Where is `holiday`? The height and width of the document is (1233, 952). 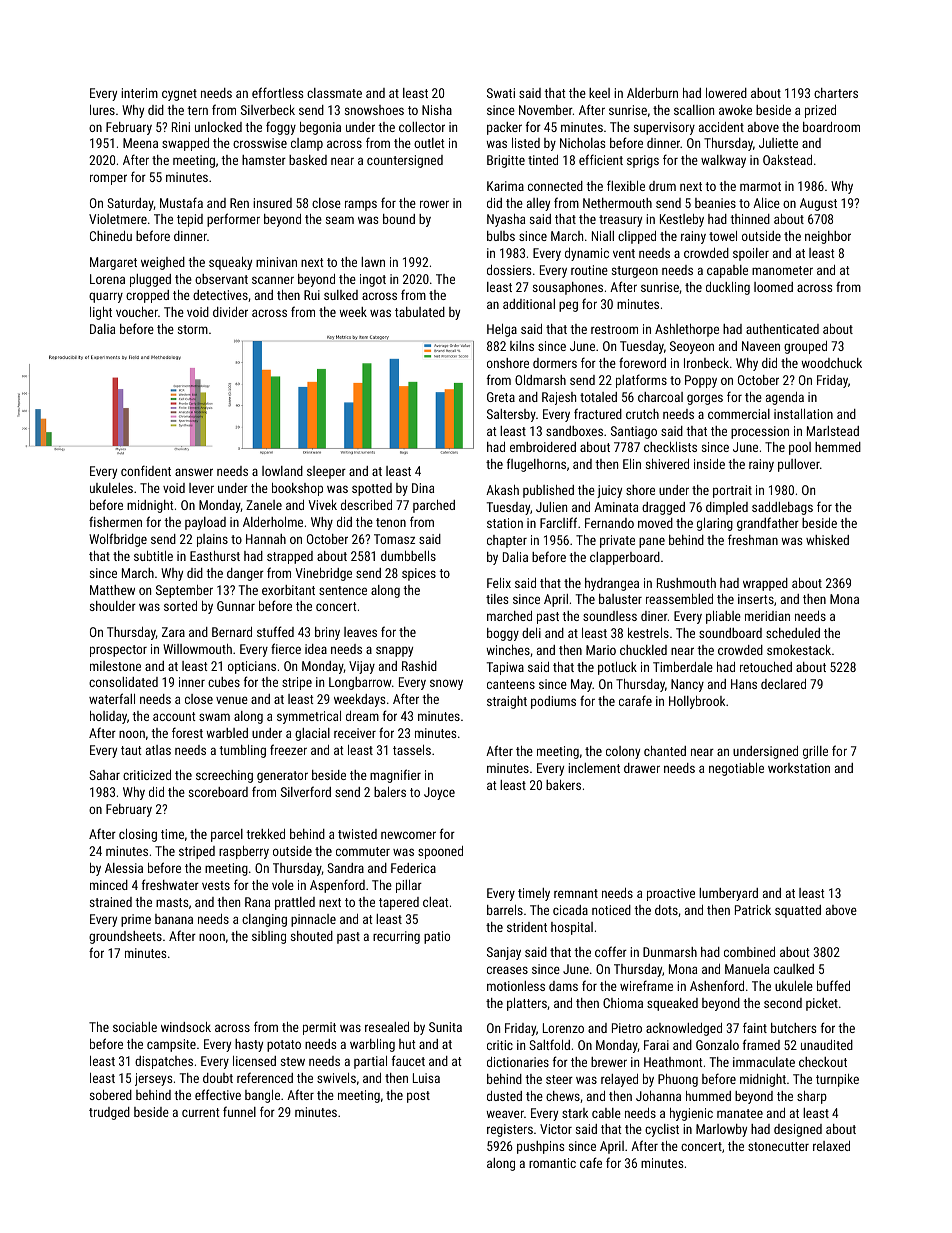
holiday is located at coordinates (108, 717).
